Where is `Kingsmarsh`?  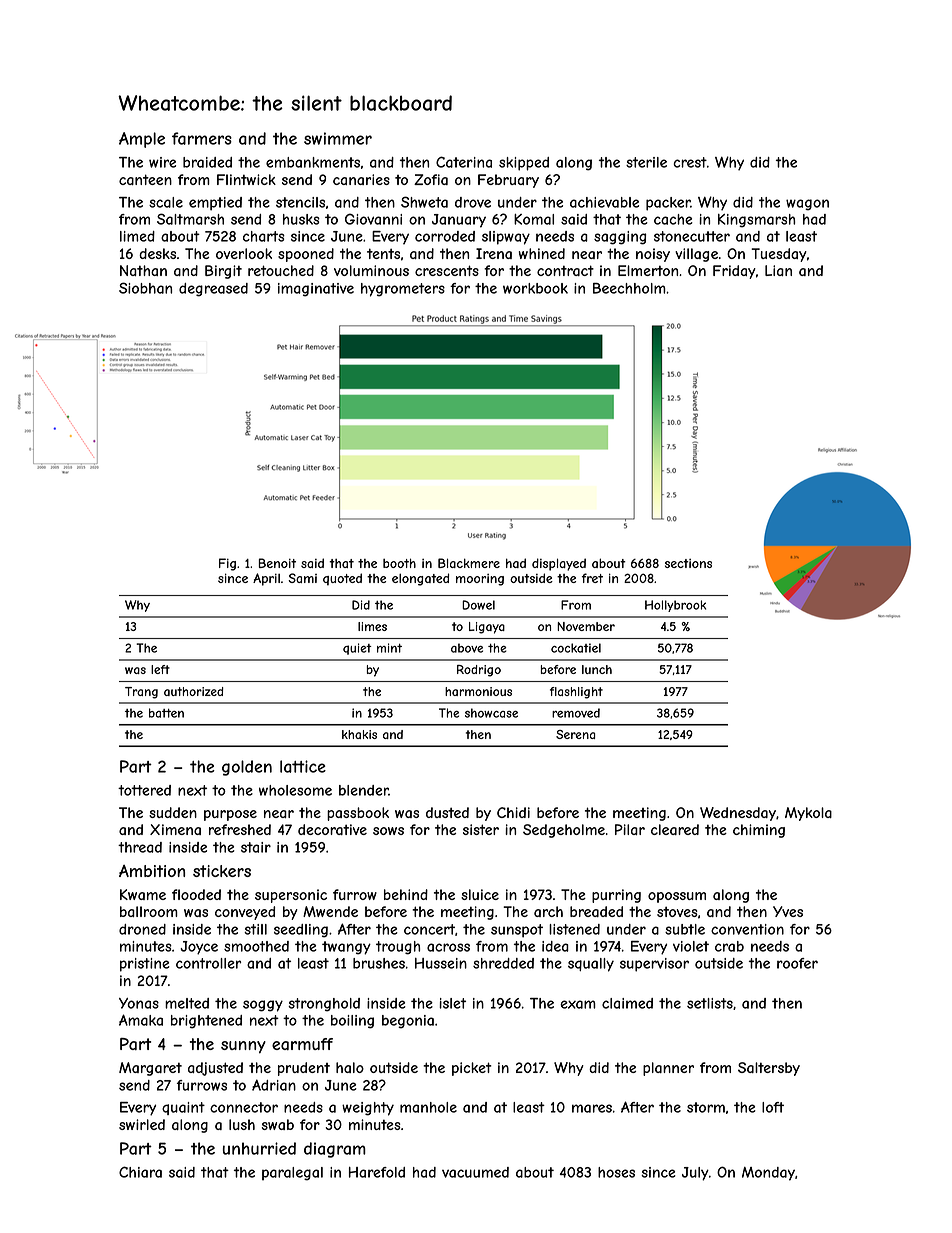 Kingsmarsh is located at coordinates (756, 221).
